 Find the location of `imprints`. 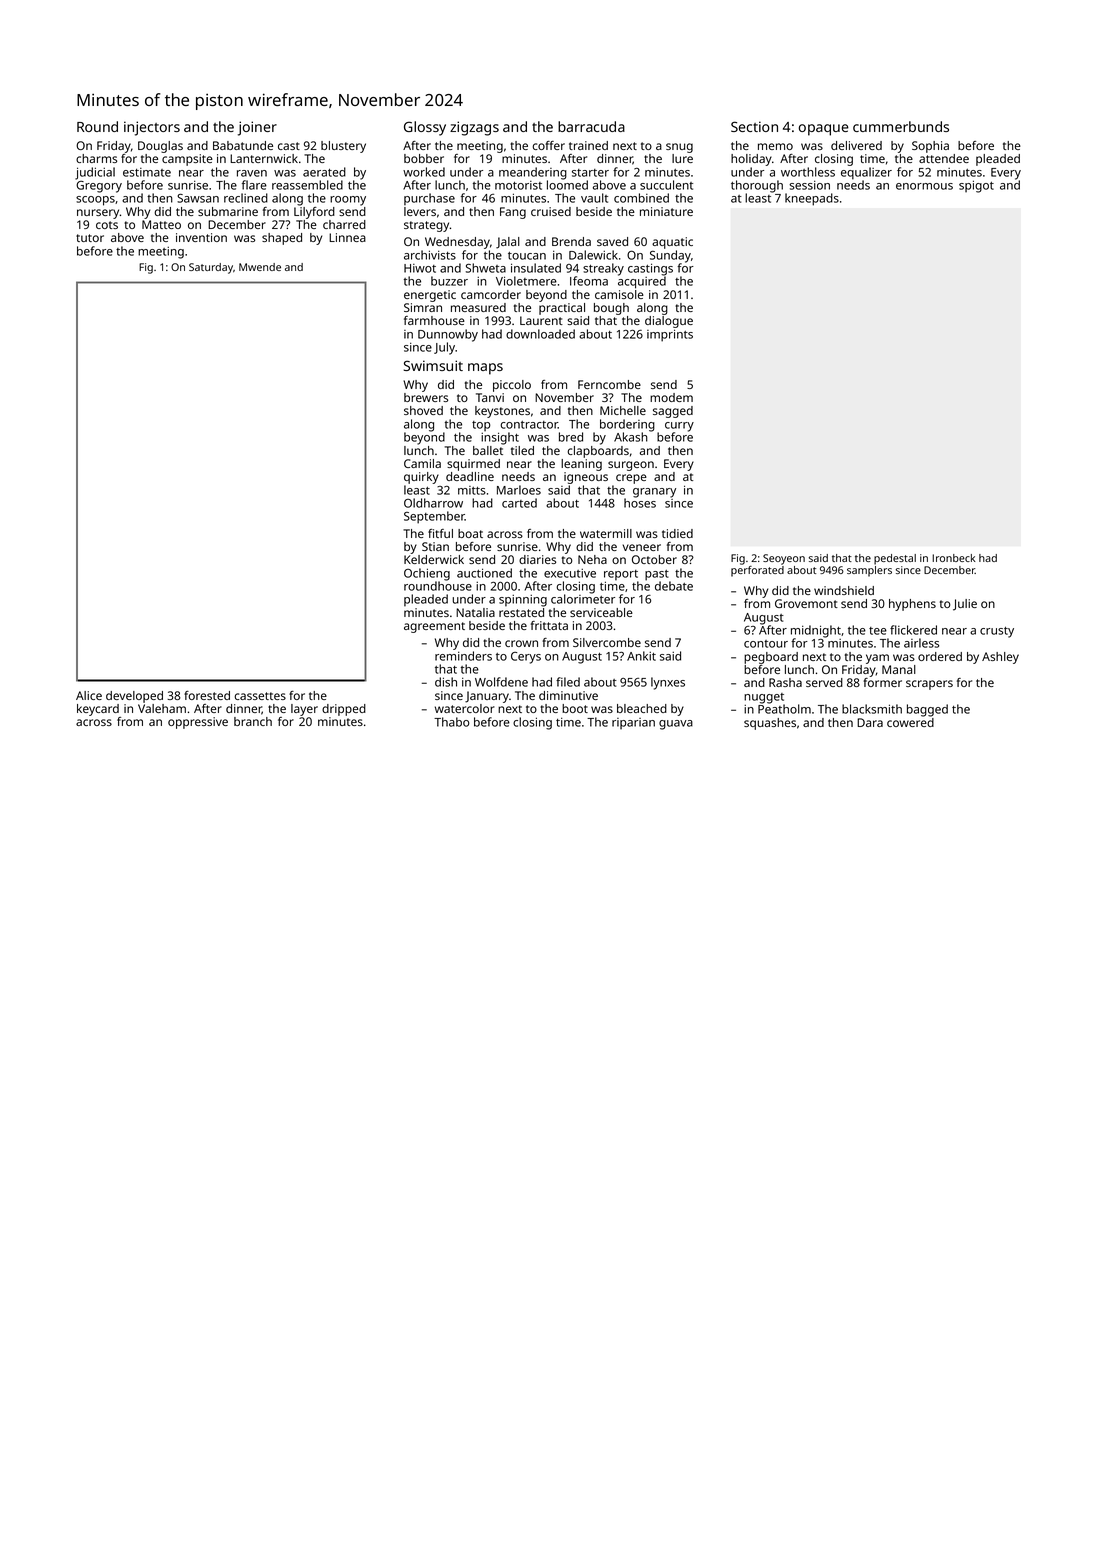

imprints is located at coordinates (670, 335).
